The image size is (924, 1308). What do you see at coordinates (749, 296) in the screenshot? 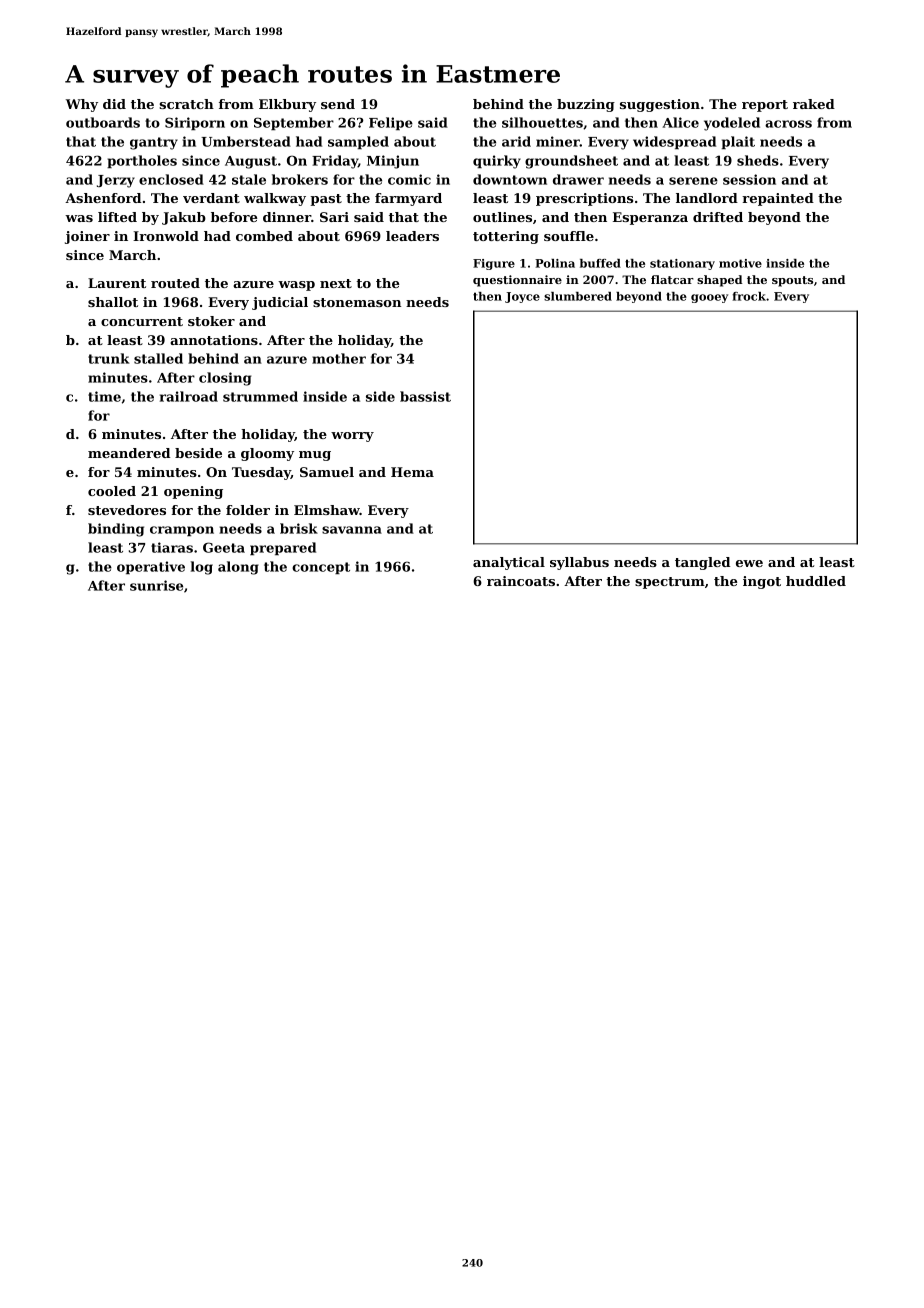
I see `frock` at bounding box center [749, 296].
